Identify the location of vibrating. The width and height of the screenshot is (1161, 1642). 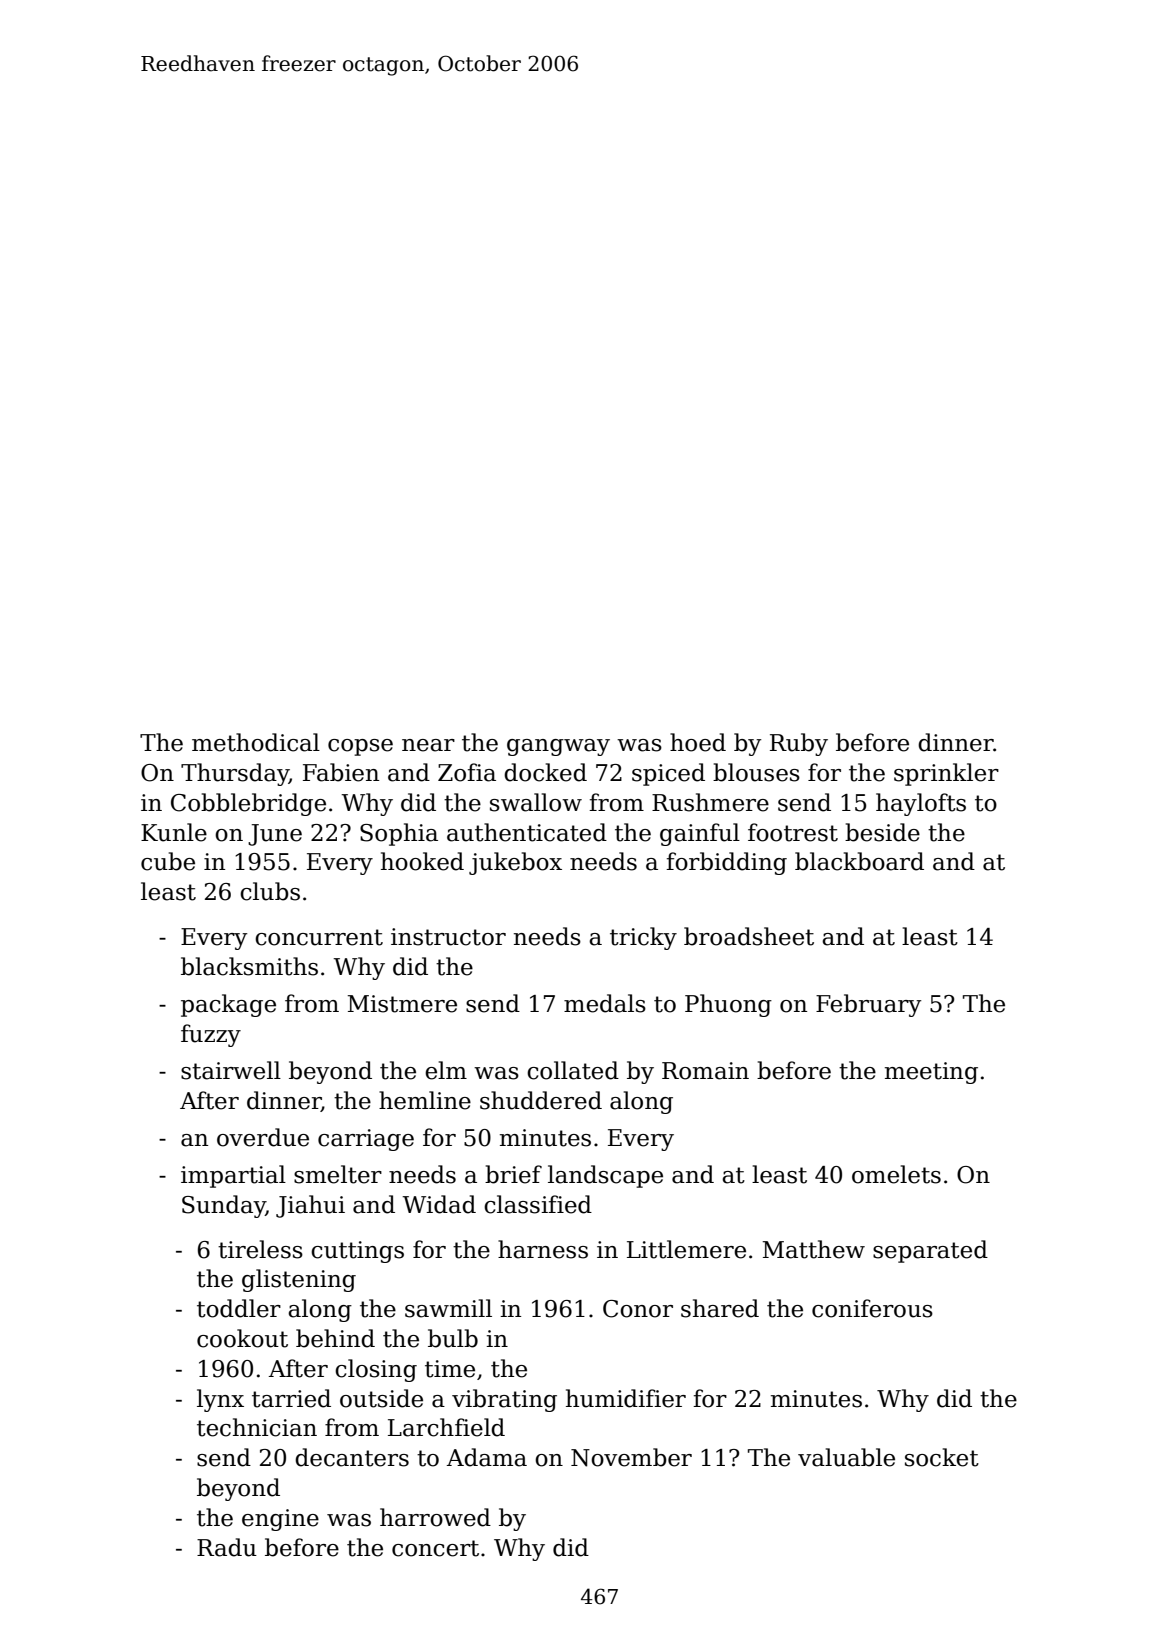
(504, 1400).
